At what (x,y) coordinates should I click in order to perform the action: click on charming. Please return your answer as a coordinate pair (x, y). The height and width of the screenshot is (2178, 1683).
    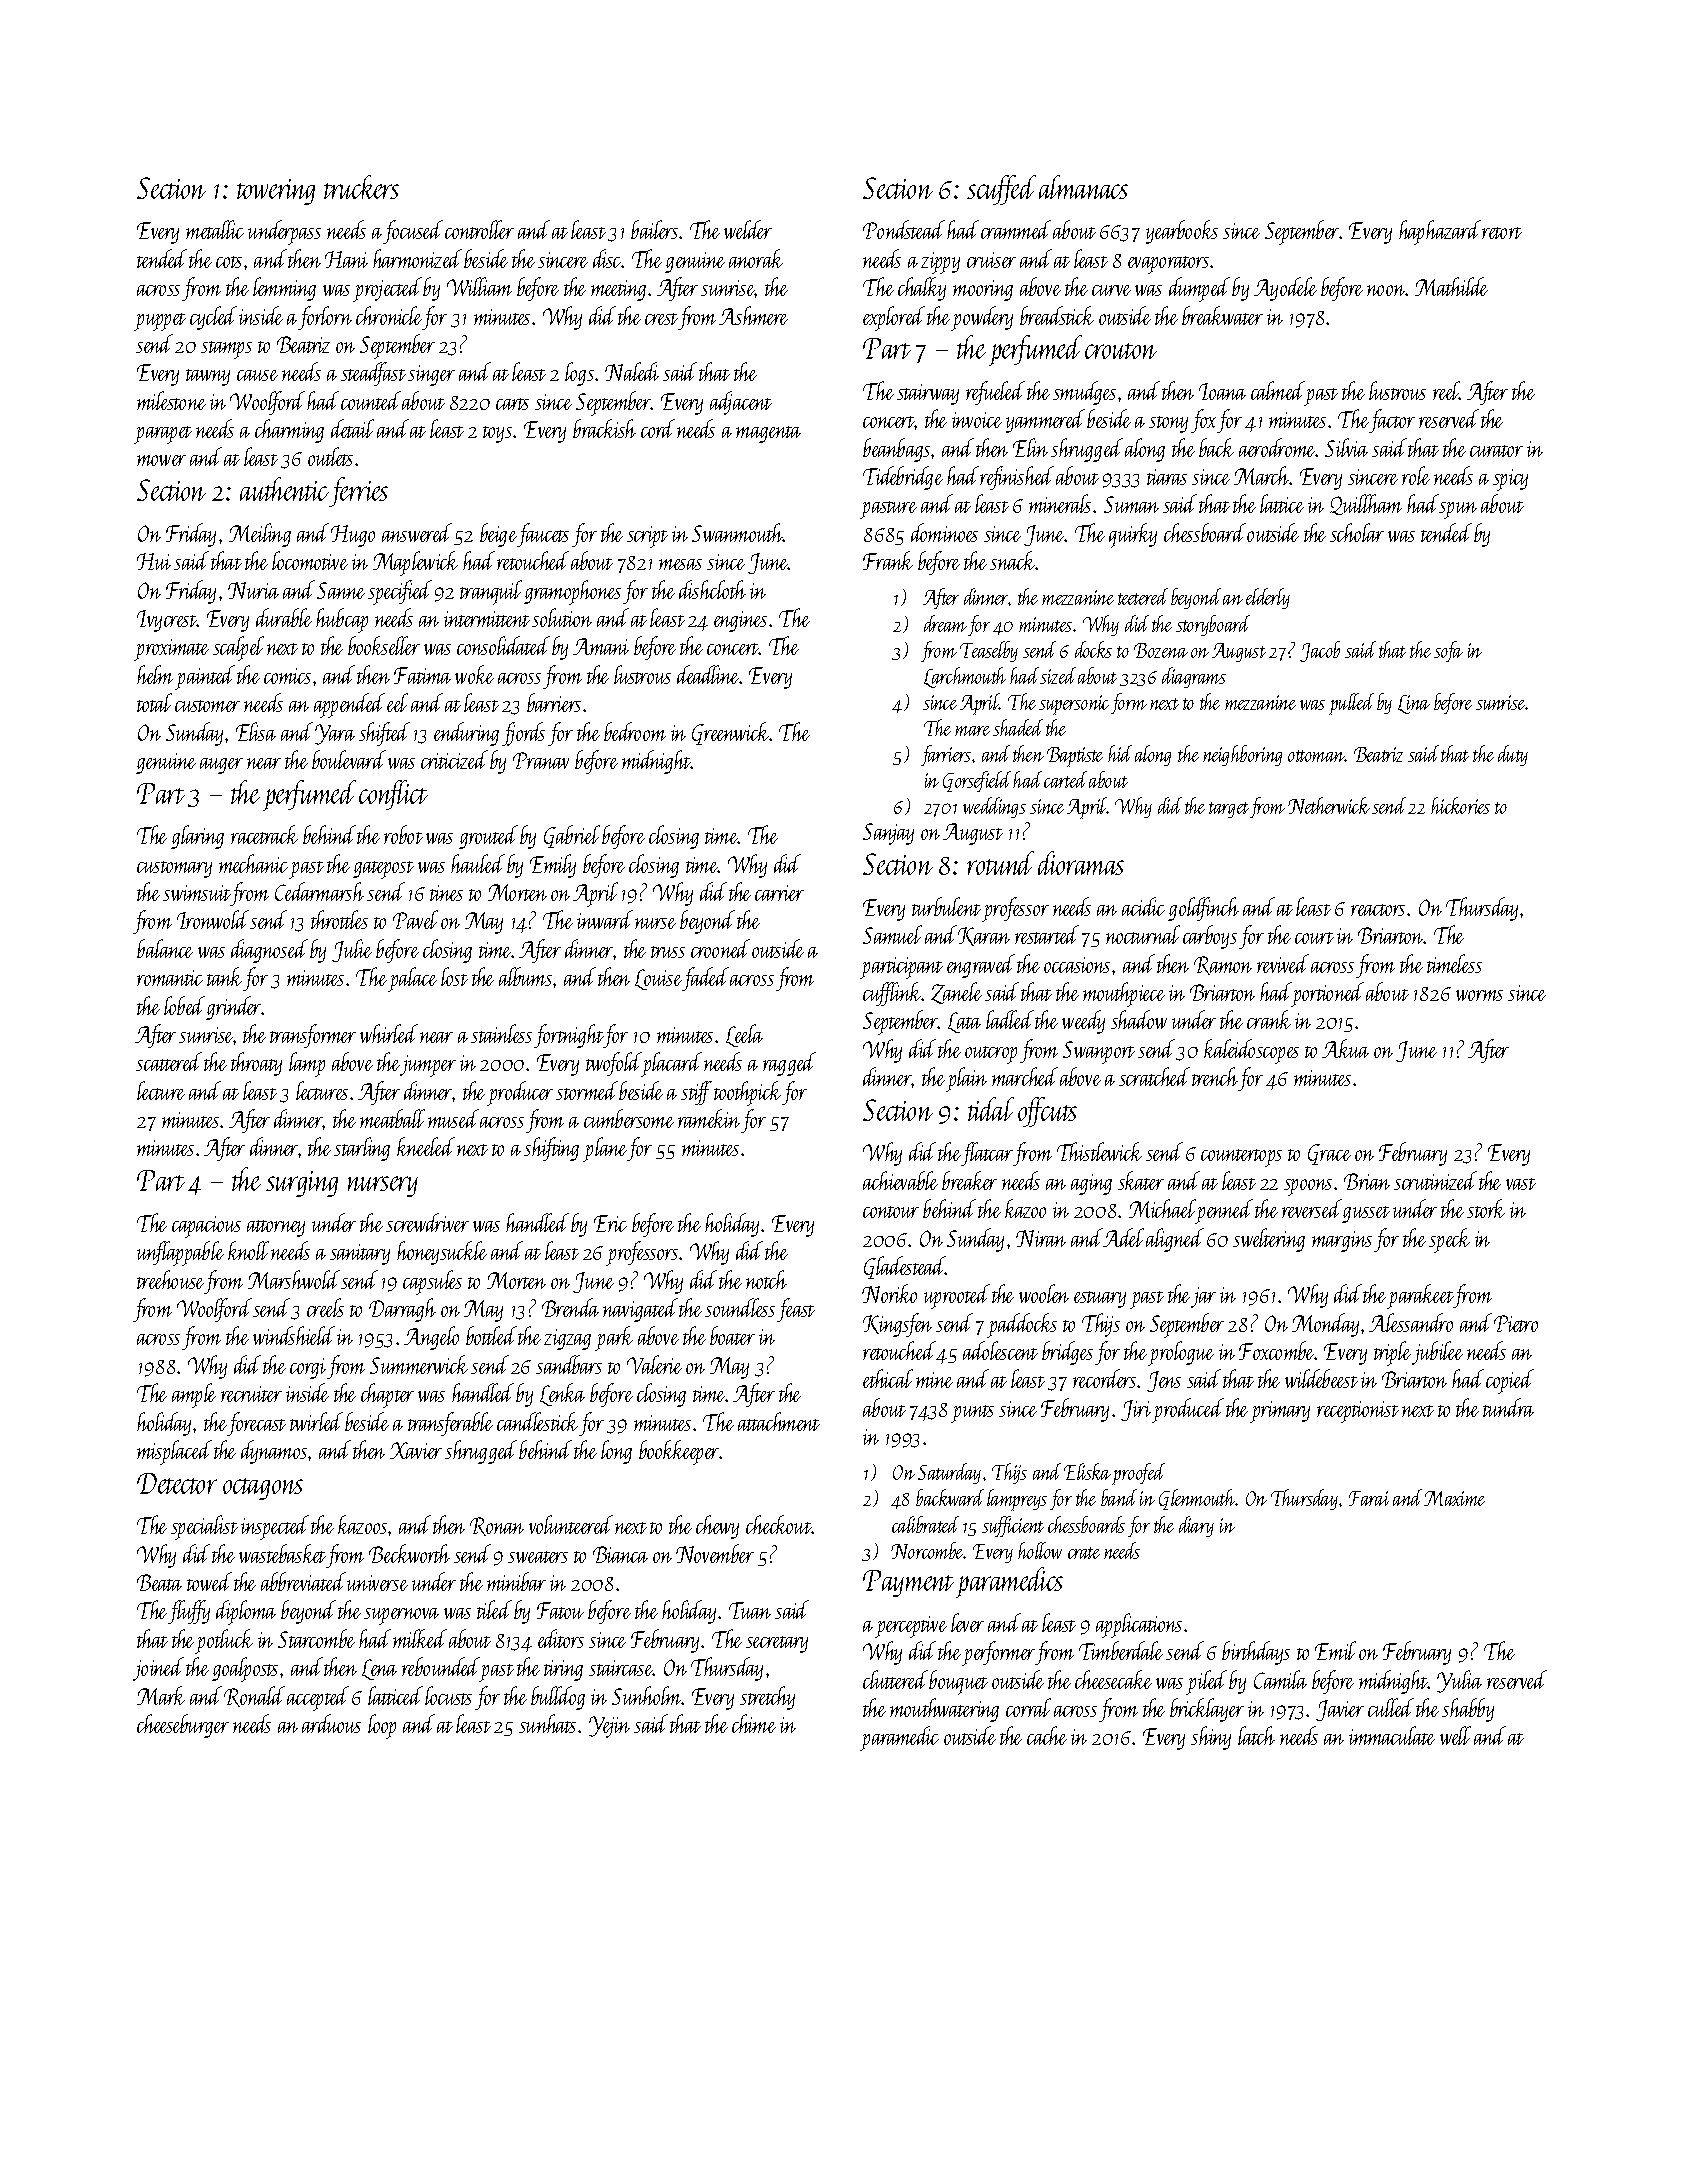
    Looking at the image, I should click on (289, 431).
